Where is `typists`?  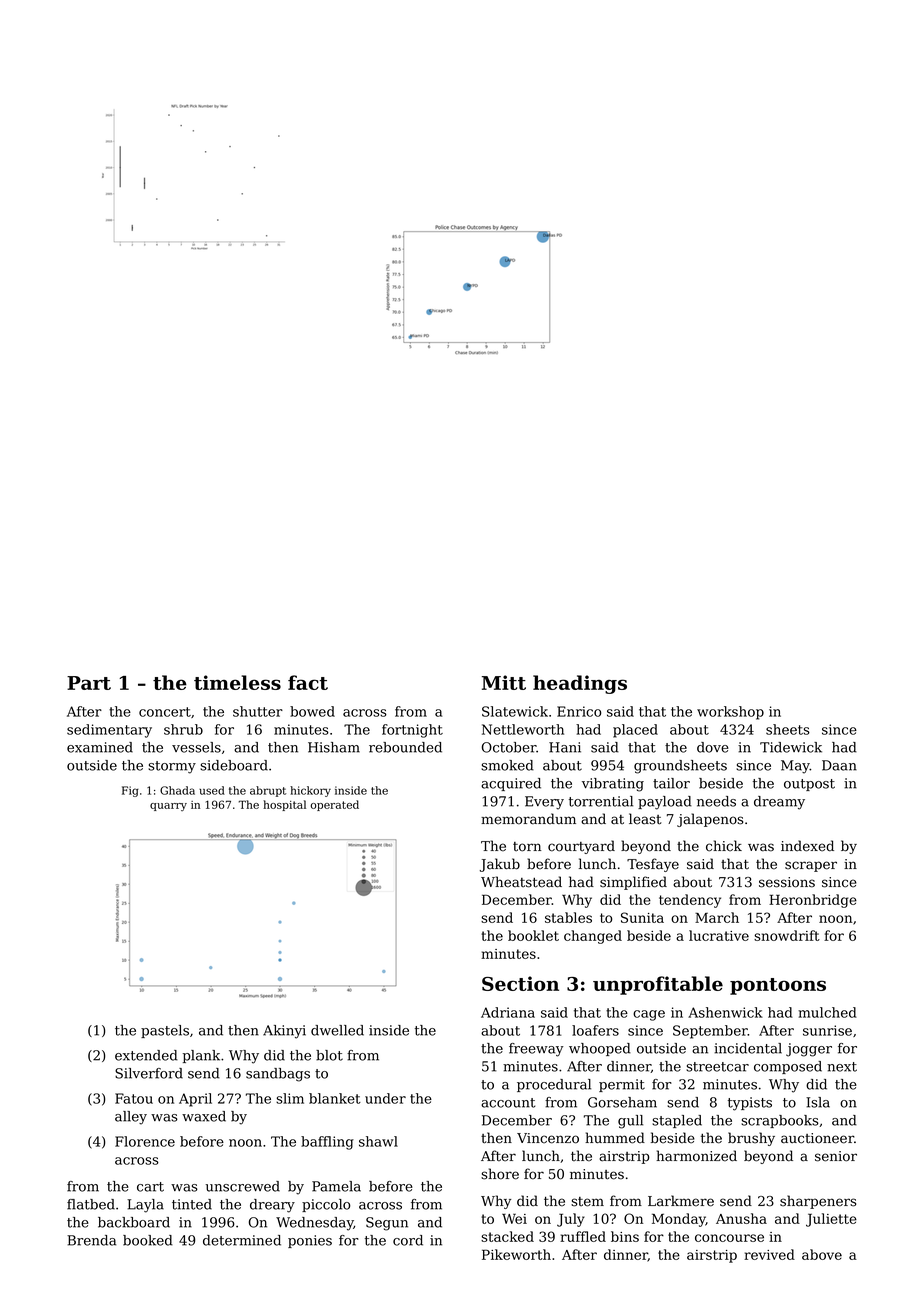
typists is located at coordinates (750, 1104).
